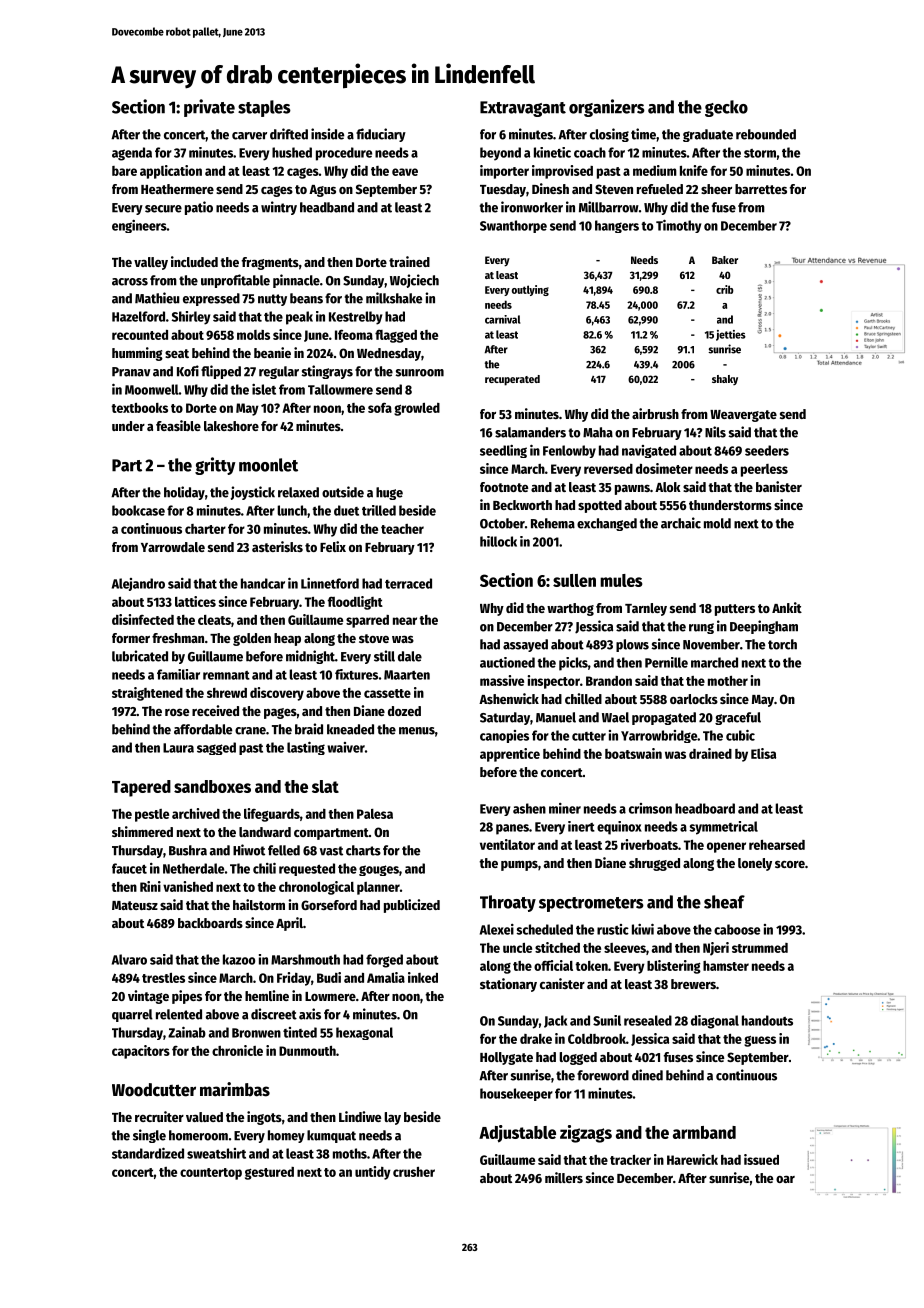  Describe the element at coordinates (574, 580) in the screenshot. I see `sullen` at that location.
